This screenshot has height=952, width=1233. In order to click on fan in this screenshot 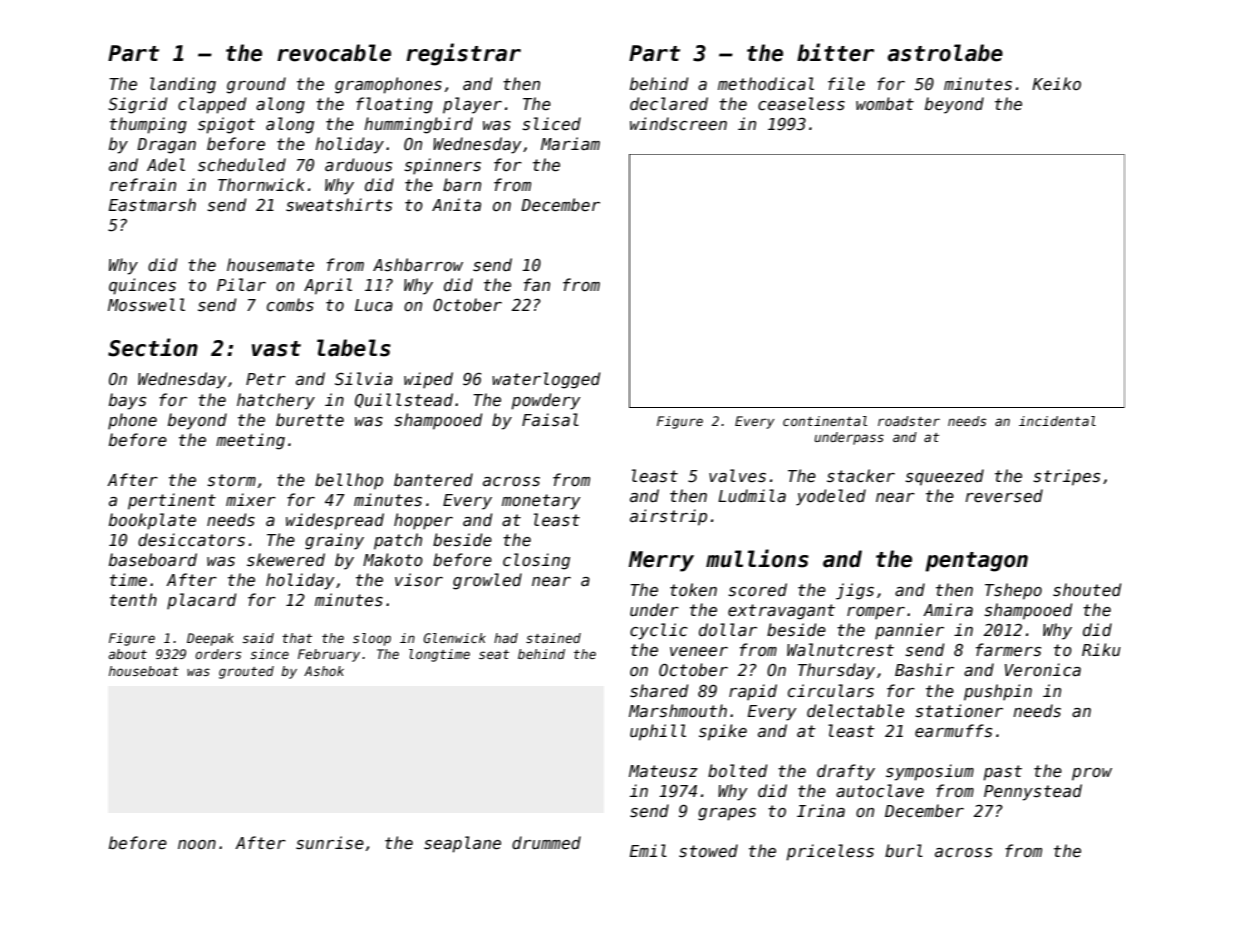, I will do `click(537, 284)`.
